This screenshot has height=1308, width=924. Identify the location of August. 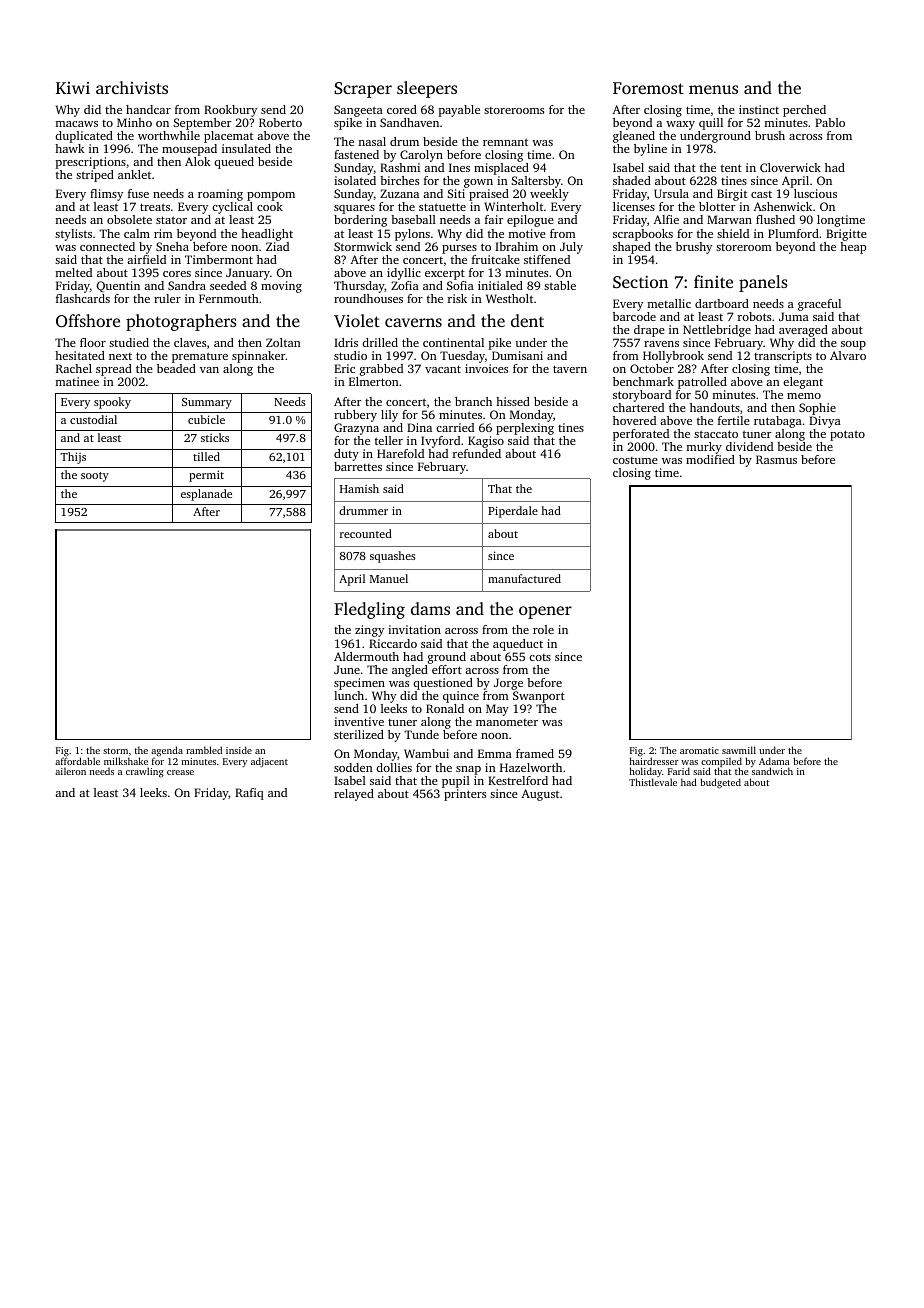
(540, 795).
